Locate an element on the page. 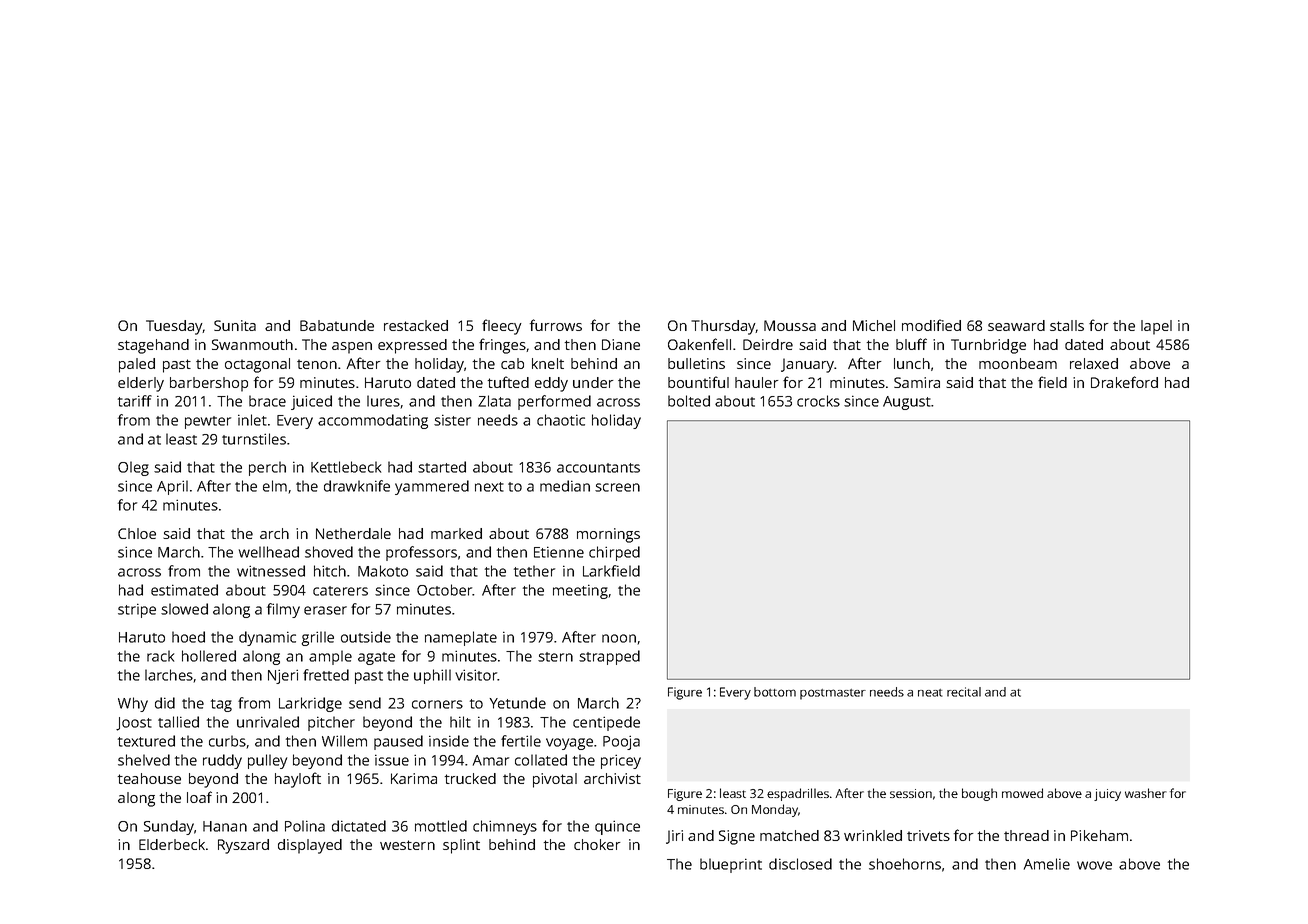  noon is located at coordinates (619, 638).
